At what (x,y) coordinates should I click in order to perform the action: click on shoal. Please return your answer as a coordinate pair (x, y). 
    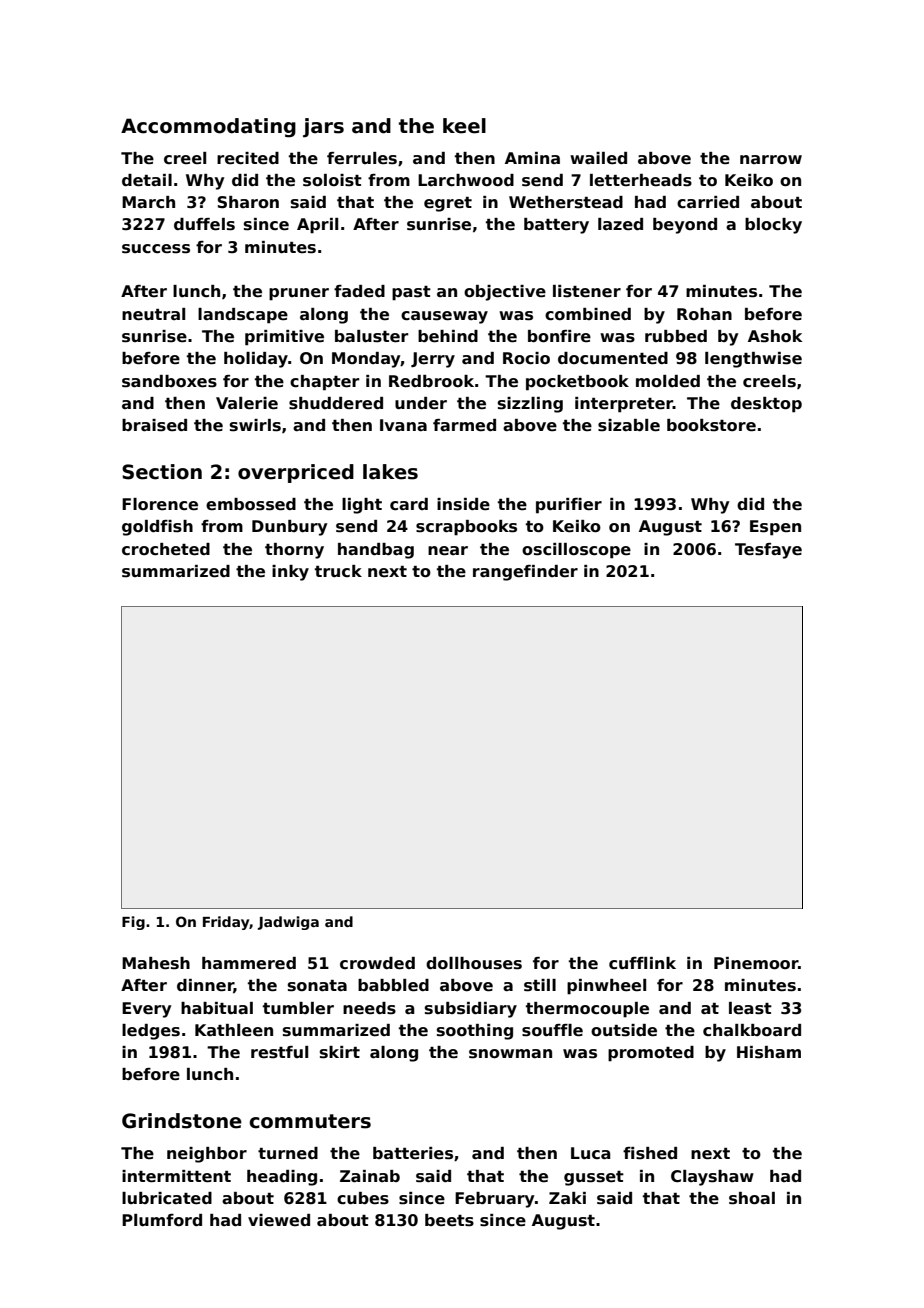
    Looking at the image, I should click on (752, 1198).
